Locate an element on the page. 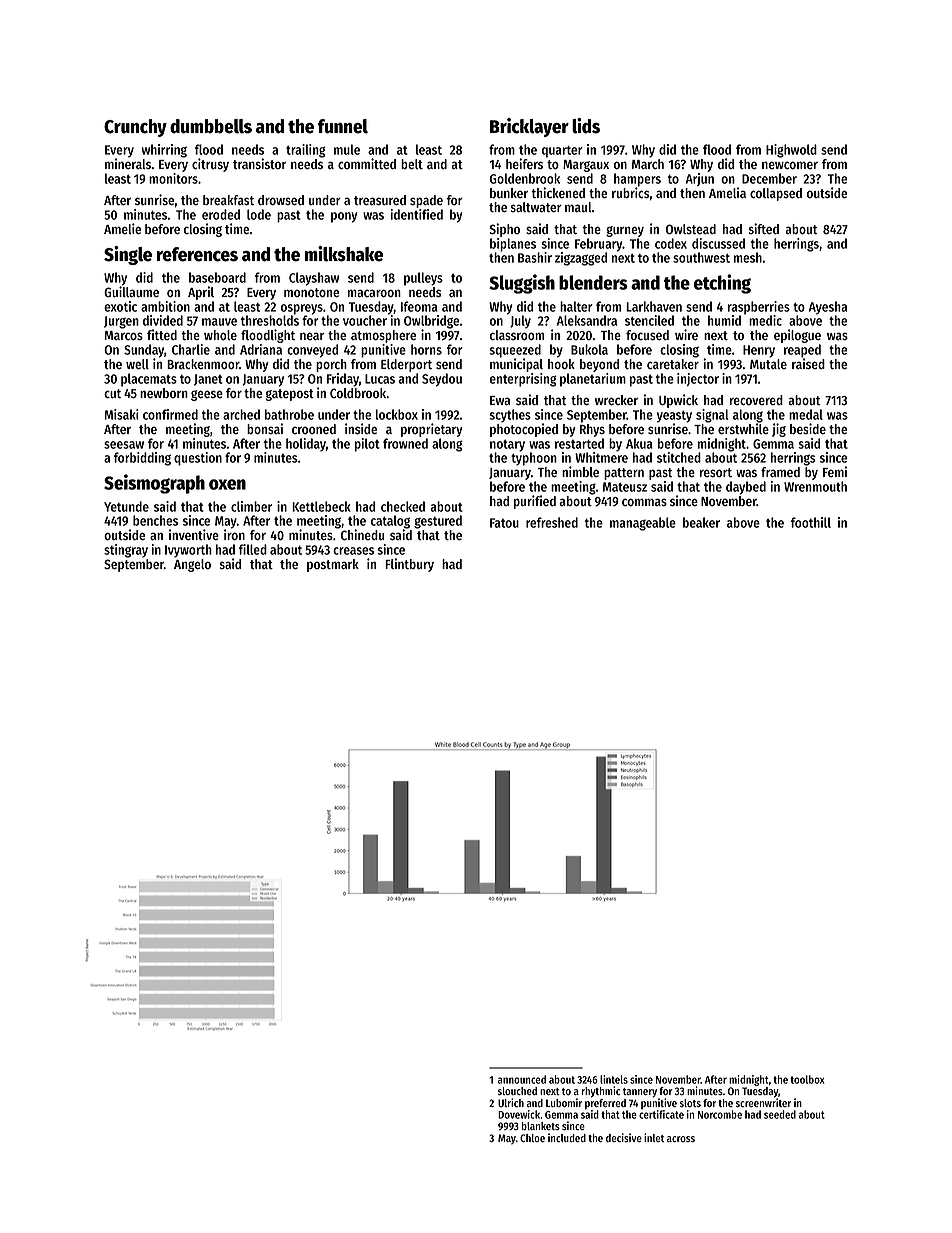 The height and width of the page is (1233, 952). toolbox is located at coordinates (807, 1079).
